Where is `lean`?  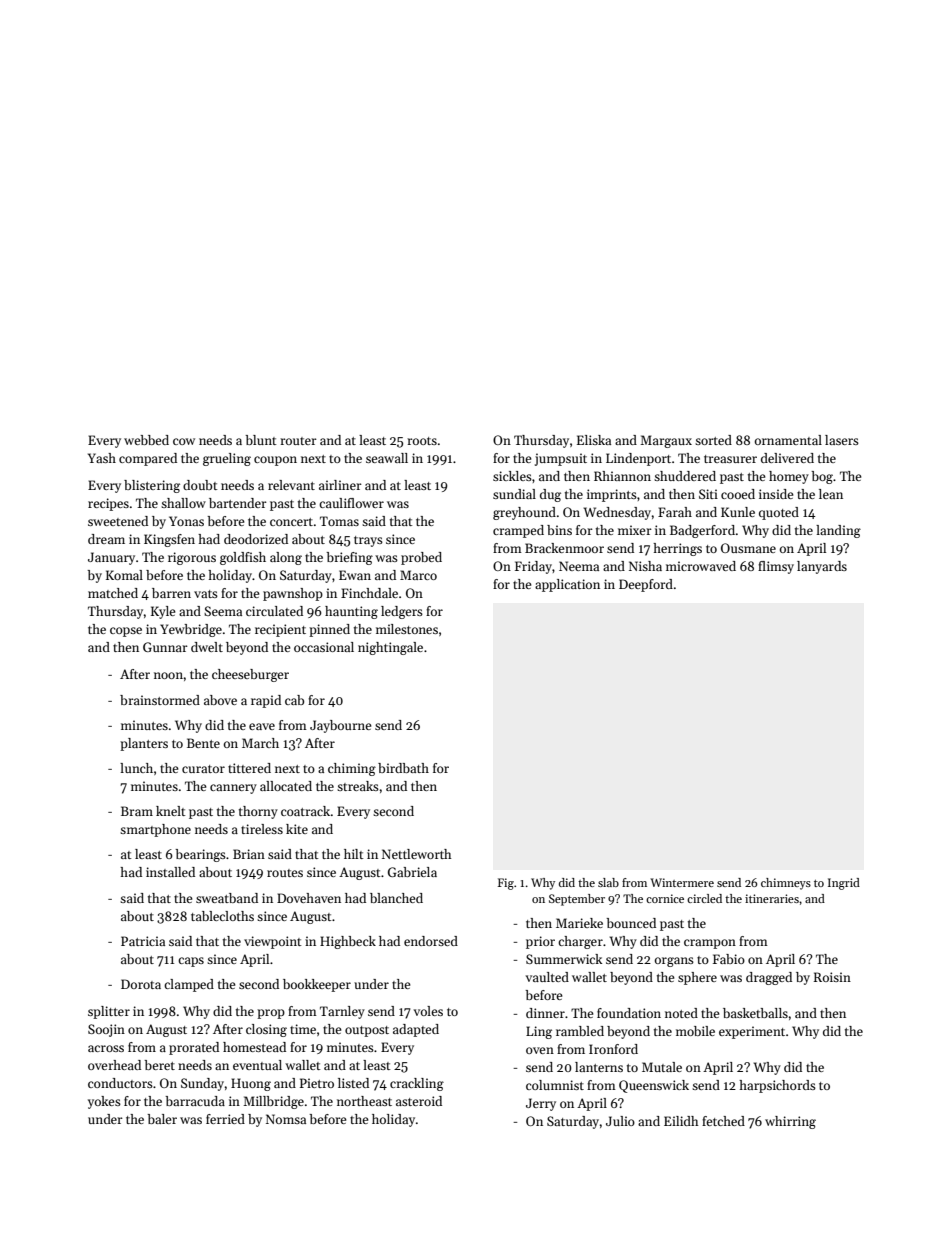
lean is located at coordinates (831, 494).
